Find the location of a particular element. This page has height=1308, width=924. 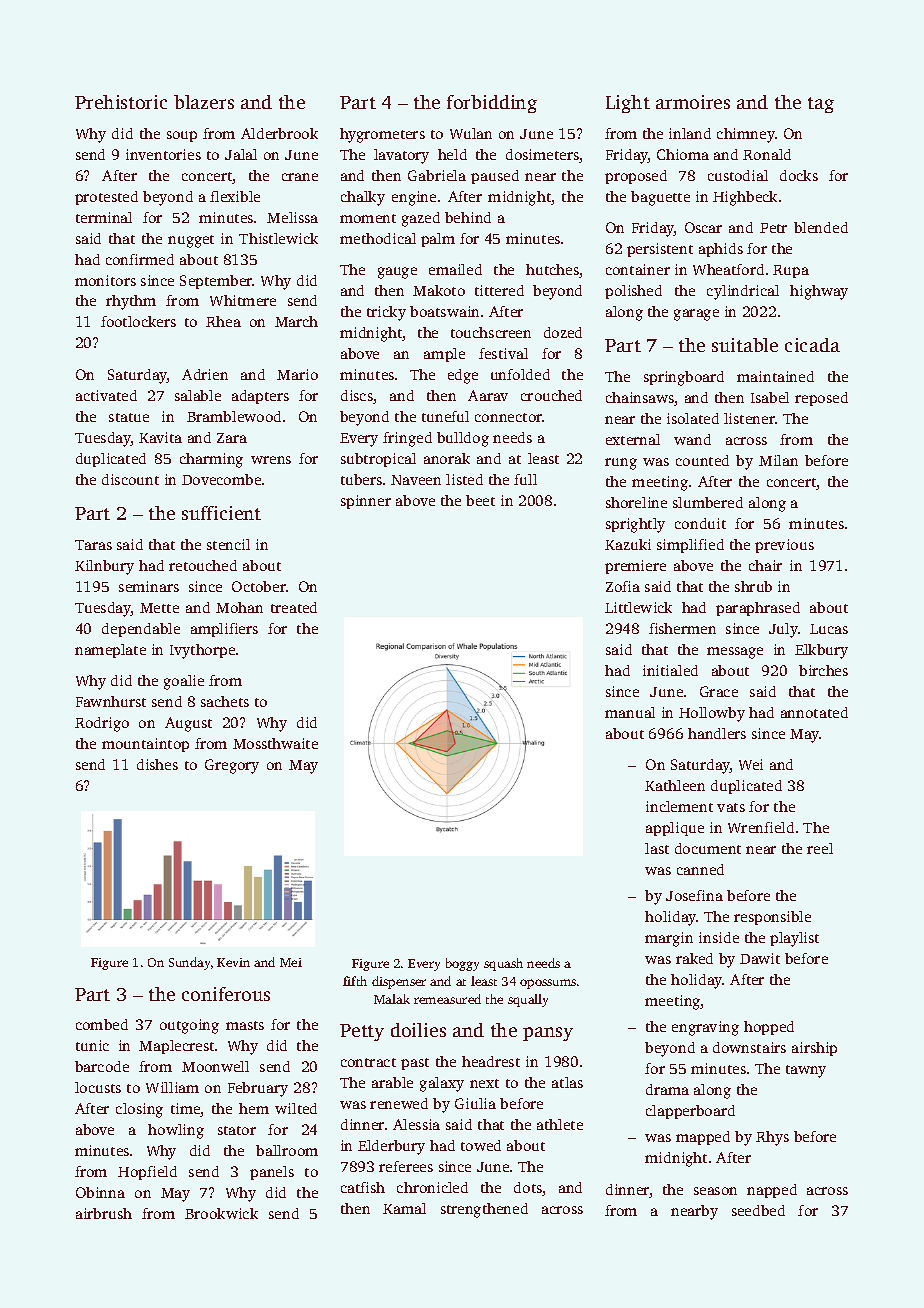

springboard is located at coordinates (684, 378).
